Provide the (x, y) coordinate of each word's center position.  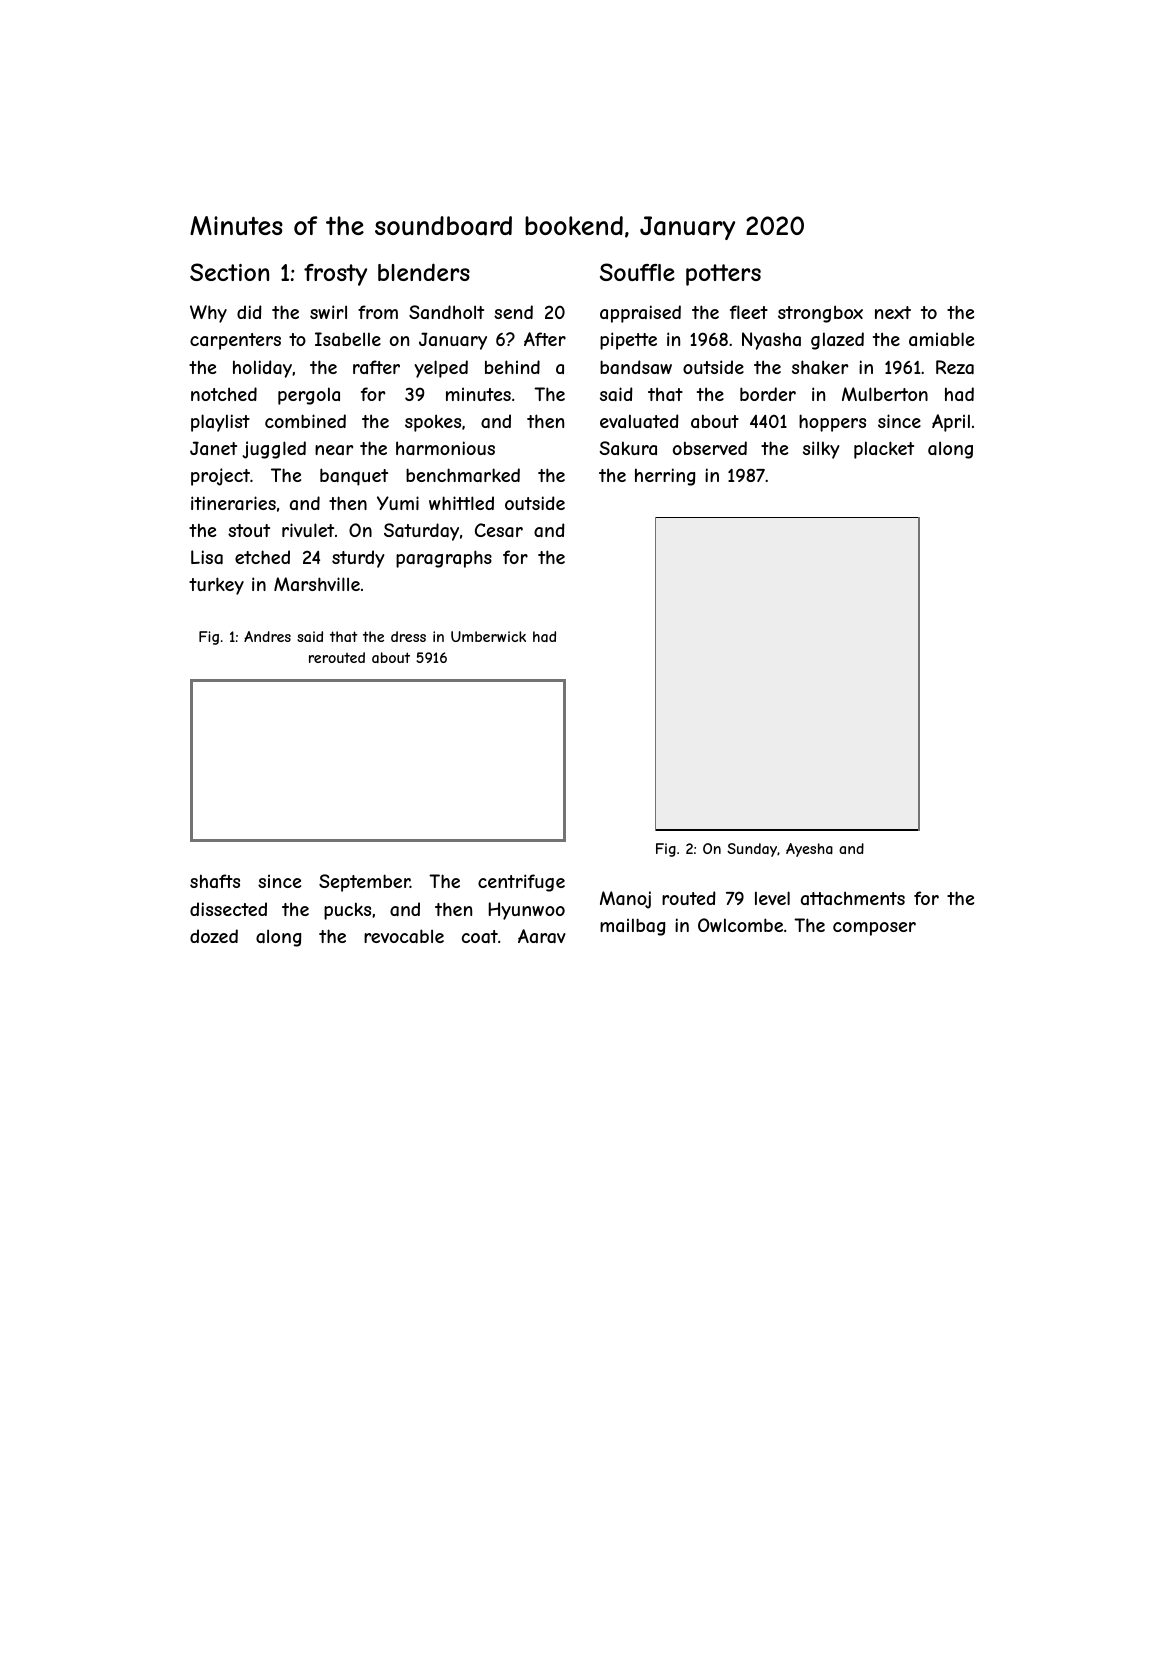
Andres (267, 636)
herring (665, 477)
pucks (347, 911)
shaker (820, 367)
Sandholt (446, 312)
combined (305, 421)
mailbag (632, 927)
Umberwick (488, 636)
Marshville (317, 584)
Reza (955, 367)
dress (408, 636)
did (249, 312)
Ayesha (809, 850)
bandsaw (636, 367)
